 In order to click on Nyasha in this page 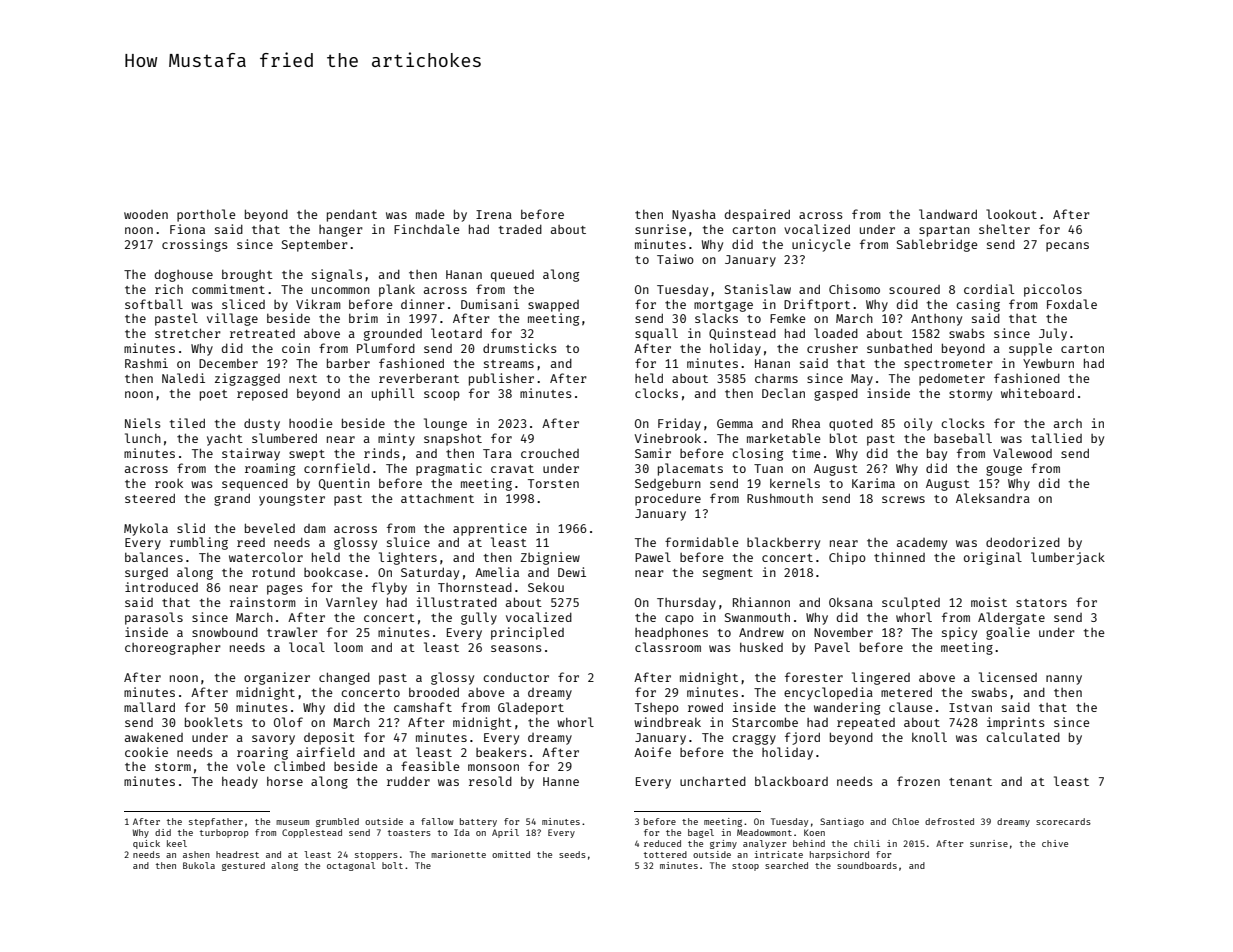, I will do `click(694, 215)`.
